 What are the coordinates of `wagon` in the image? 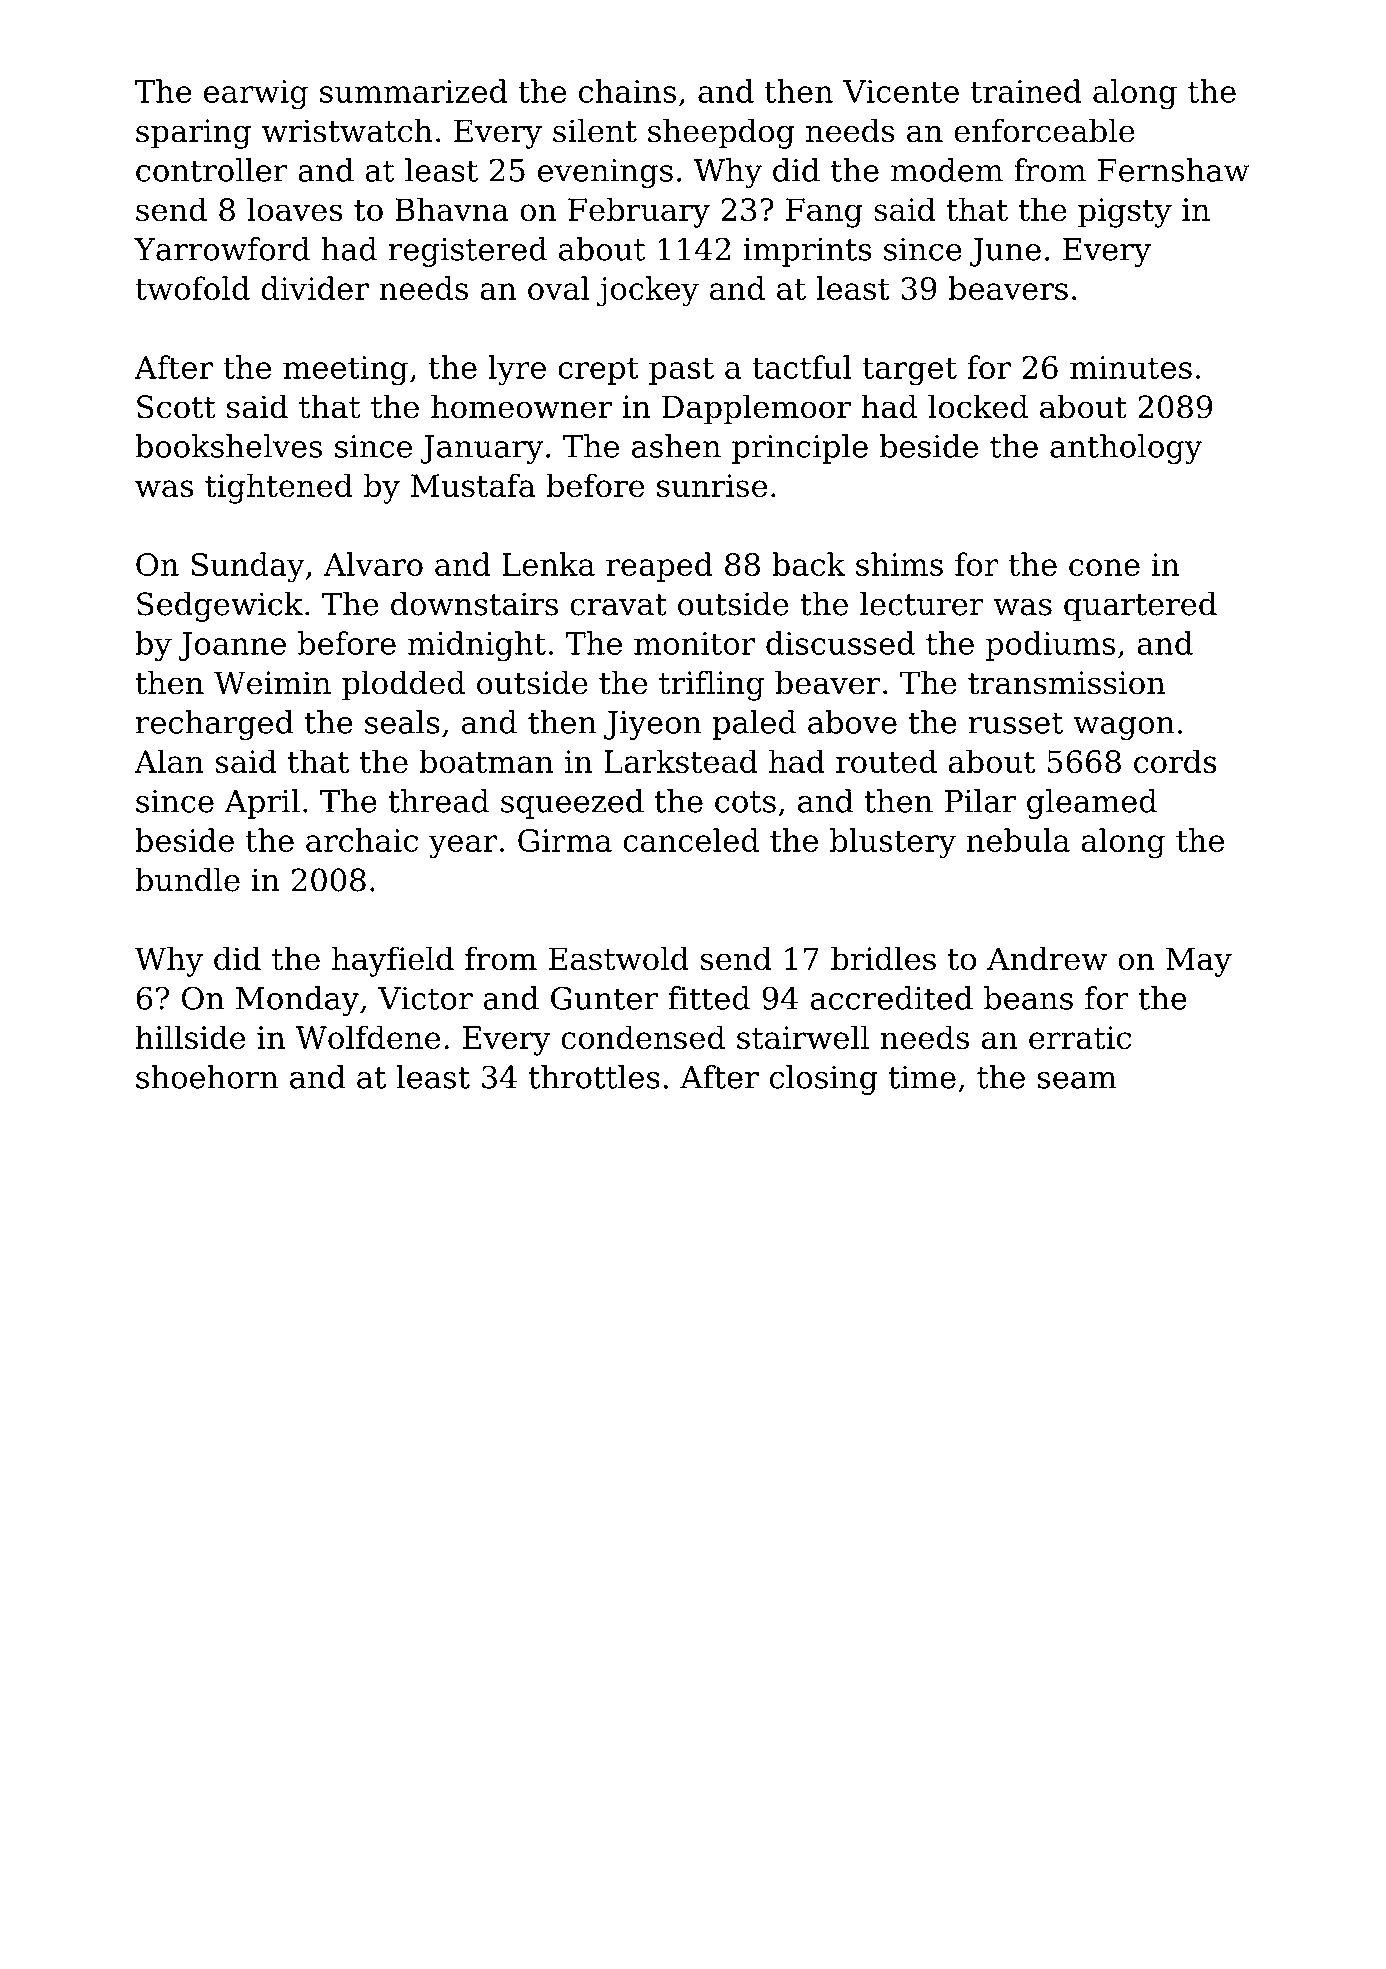 It's located at (1124, 728).
